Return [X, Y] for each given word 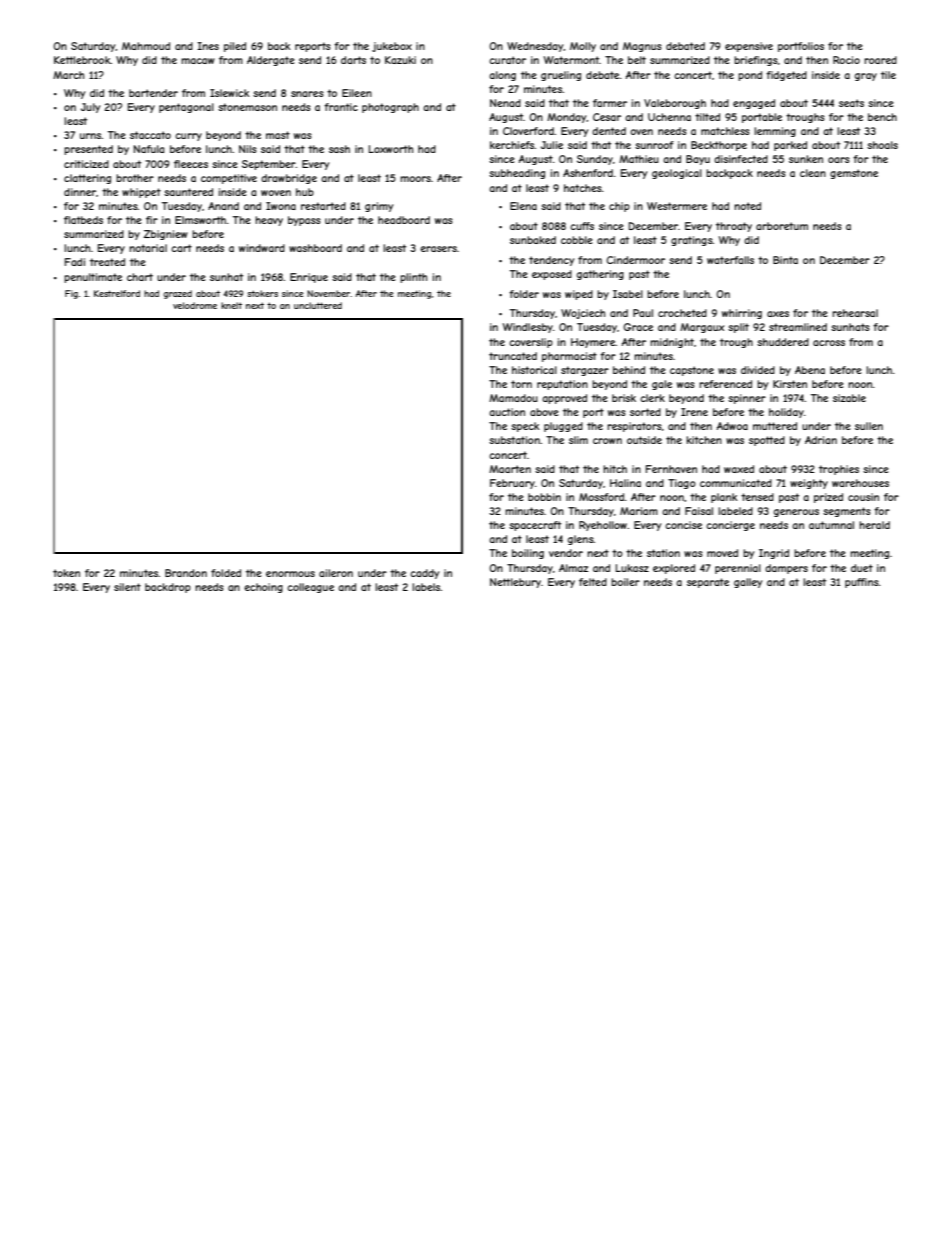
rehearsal [855, 313]
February [512, 484]
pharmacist [569, 357]
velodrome [195, 305]
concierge [730, 526]
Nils [248, 149]
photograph [390, 108]
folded [226, 573]
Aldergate [271, 61]
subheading [517, 174]
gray [866, 77]
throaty [734, 227]
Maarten [510, 469]
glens [581, 540]
